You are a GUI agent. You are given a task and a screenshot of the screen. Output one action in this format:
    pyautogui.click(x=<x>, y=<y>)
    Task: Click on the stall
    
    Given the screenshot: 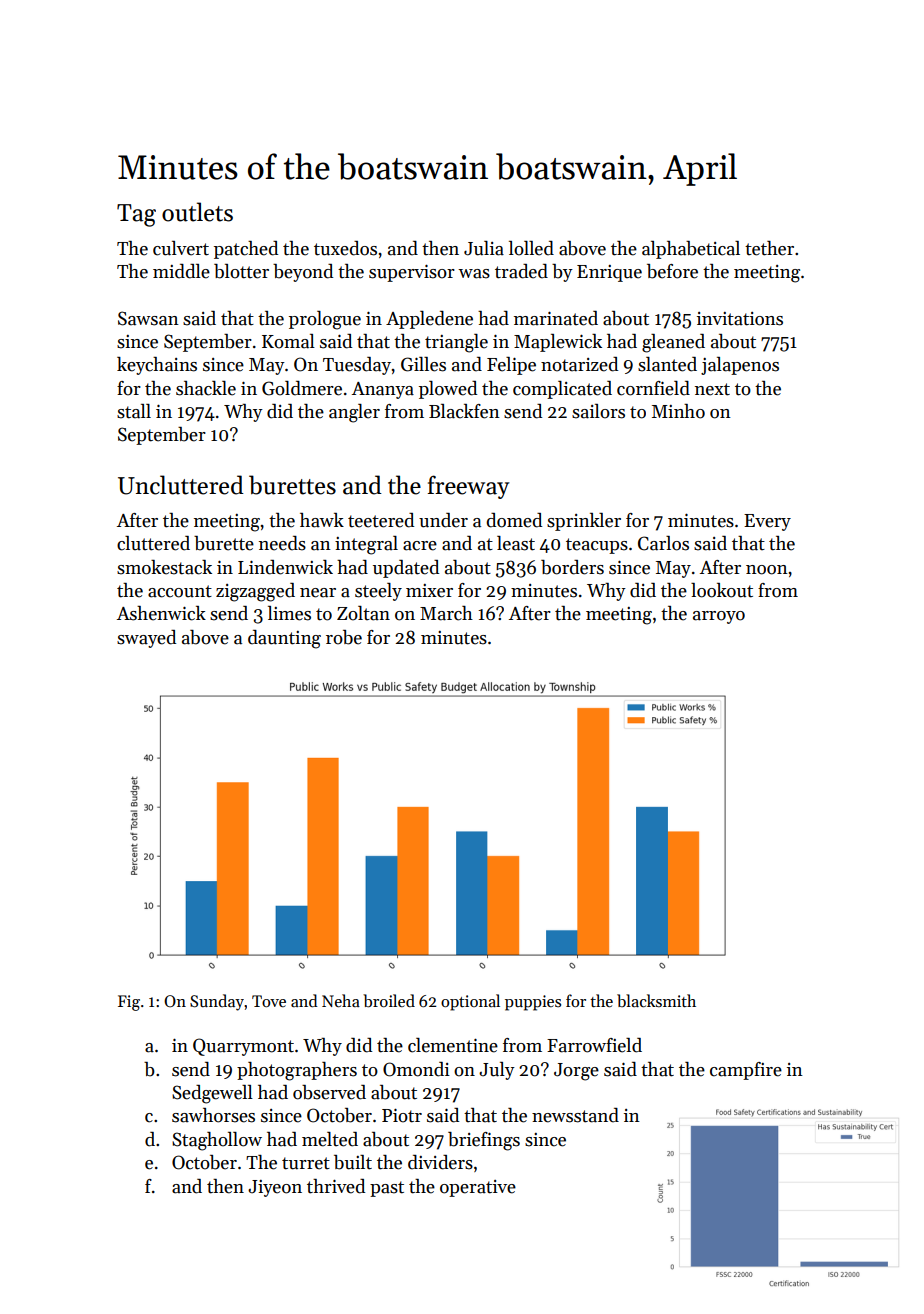 What is the action you would take?
    pyautogui.click(x=134, y=411)
